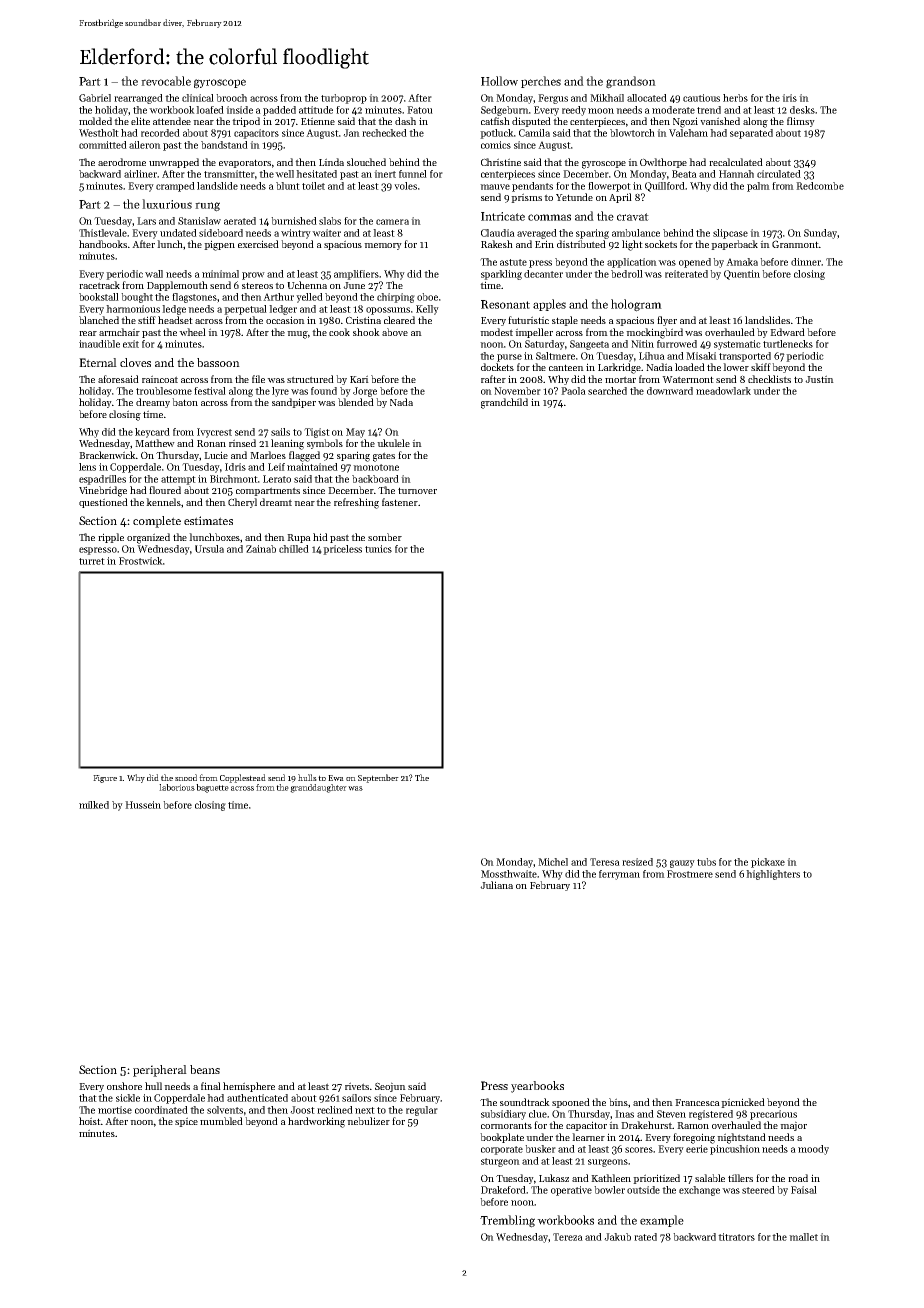 The image size is (924, 1308). What do you see at coordinates (378, 549) in the screenshot?
I see `tunics` at bounding box center [378, 549].
